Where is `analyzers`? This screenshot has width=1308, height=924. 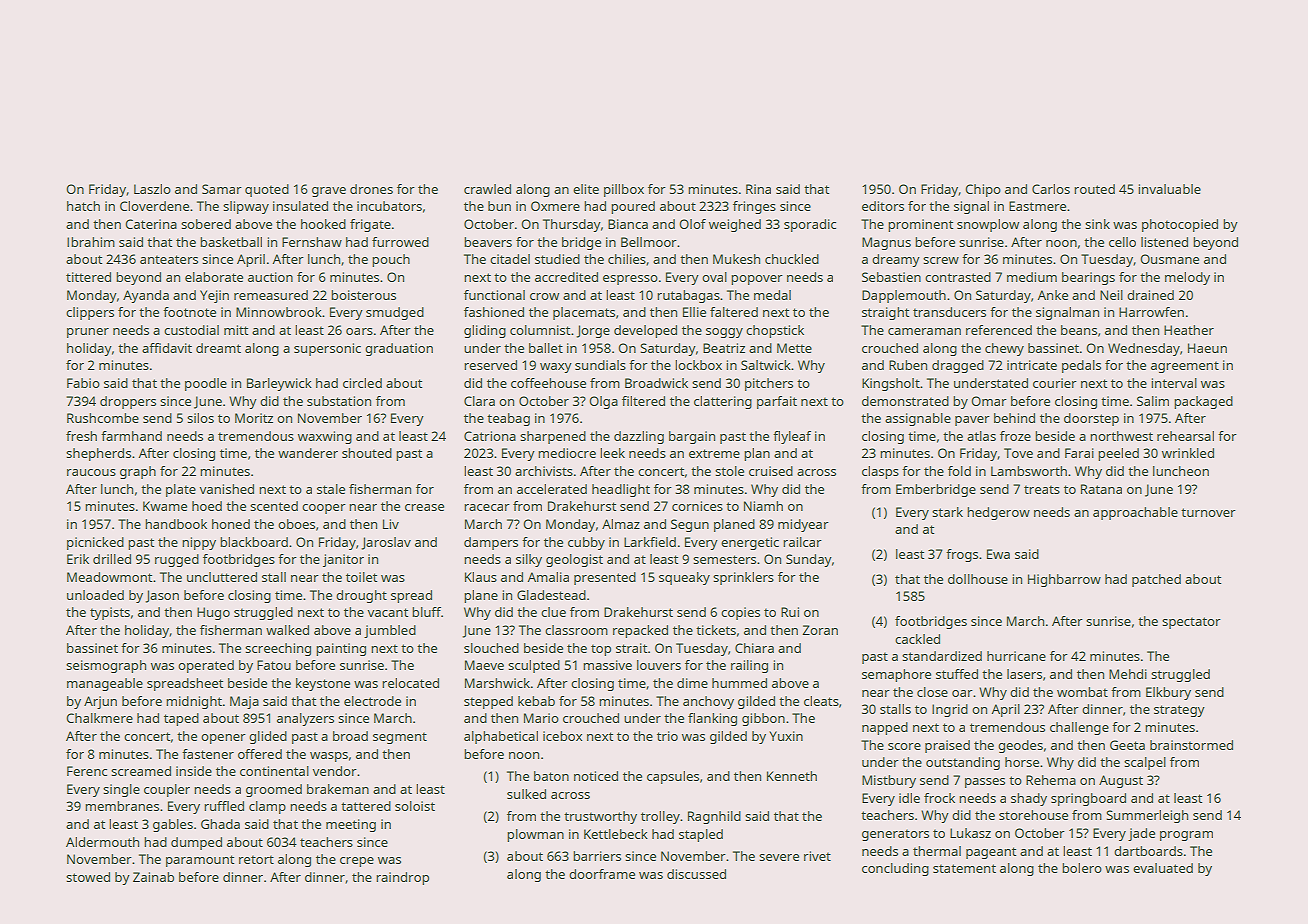 analyzers is located at coordinates (305, 719).
